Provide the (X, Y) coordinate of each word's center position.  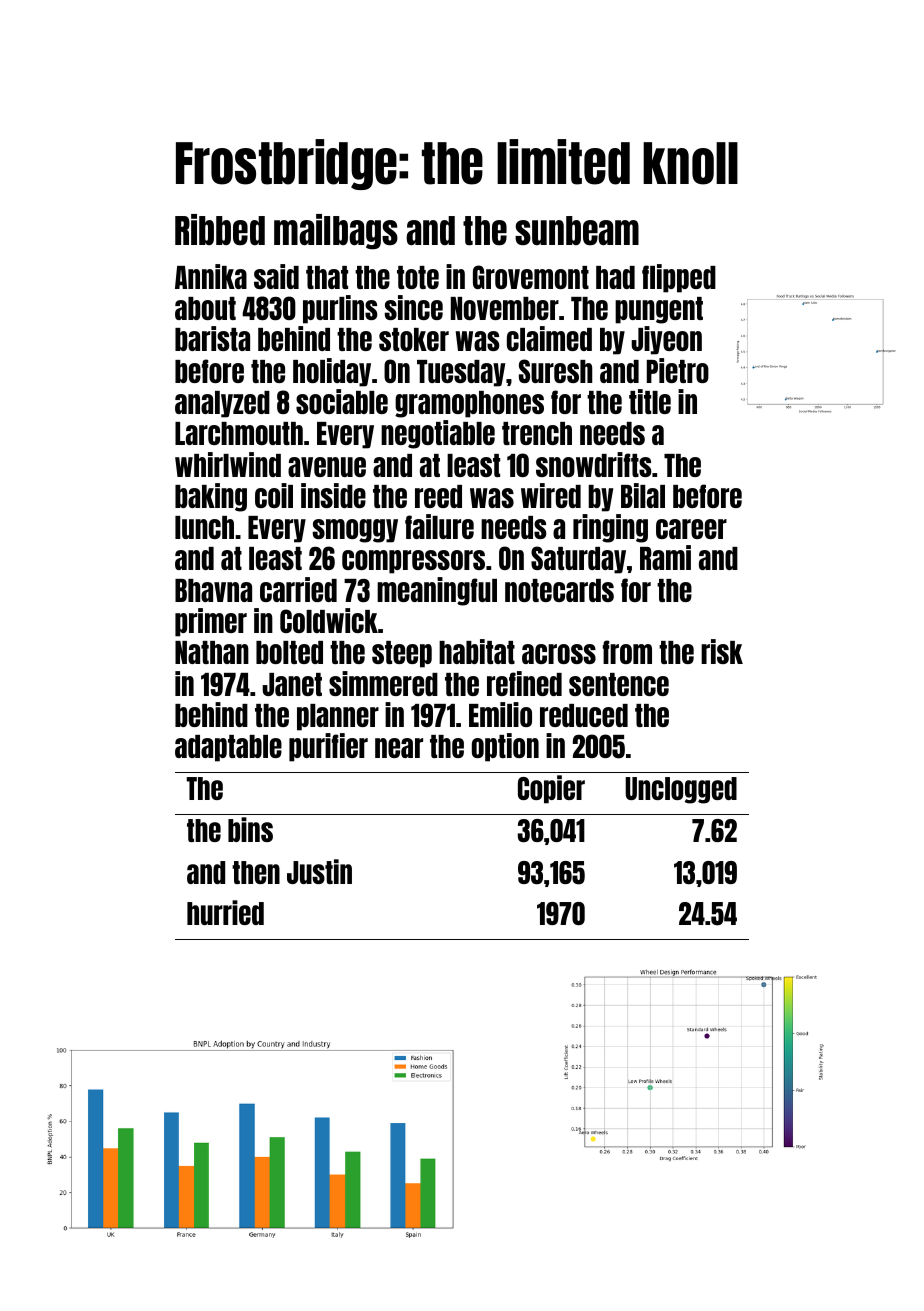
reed (438, 496)
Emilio (500, 714)
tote (418, 277)
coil (274, 495)
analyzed (222, 404)
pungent (659, 310)
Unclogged (681, 790)
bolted (289, 652)
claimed (549, 338)
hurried (225, 912)
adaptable (228, 748)
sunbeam (577, 230)
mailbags (336, 232)
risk (722, 651)
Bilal (643, 495)
